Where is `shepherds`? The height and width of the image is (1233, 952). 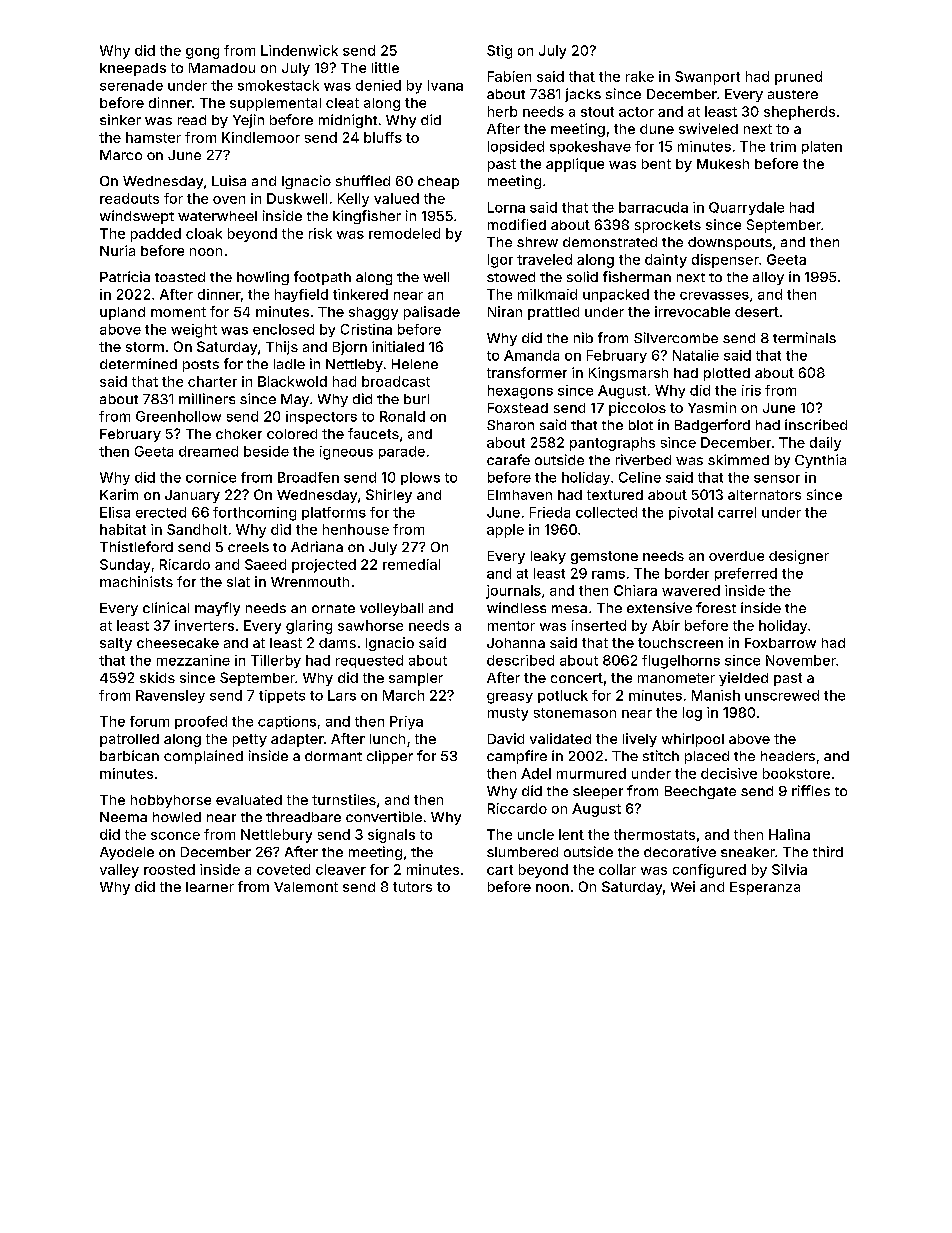
shepherds is located at coordinates (799, 113).
